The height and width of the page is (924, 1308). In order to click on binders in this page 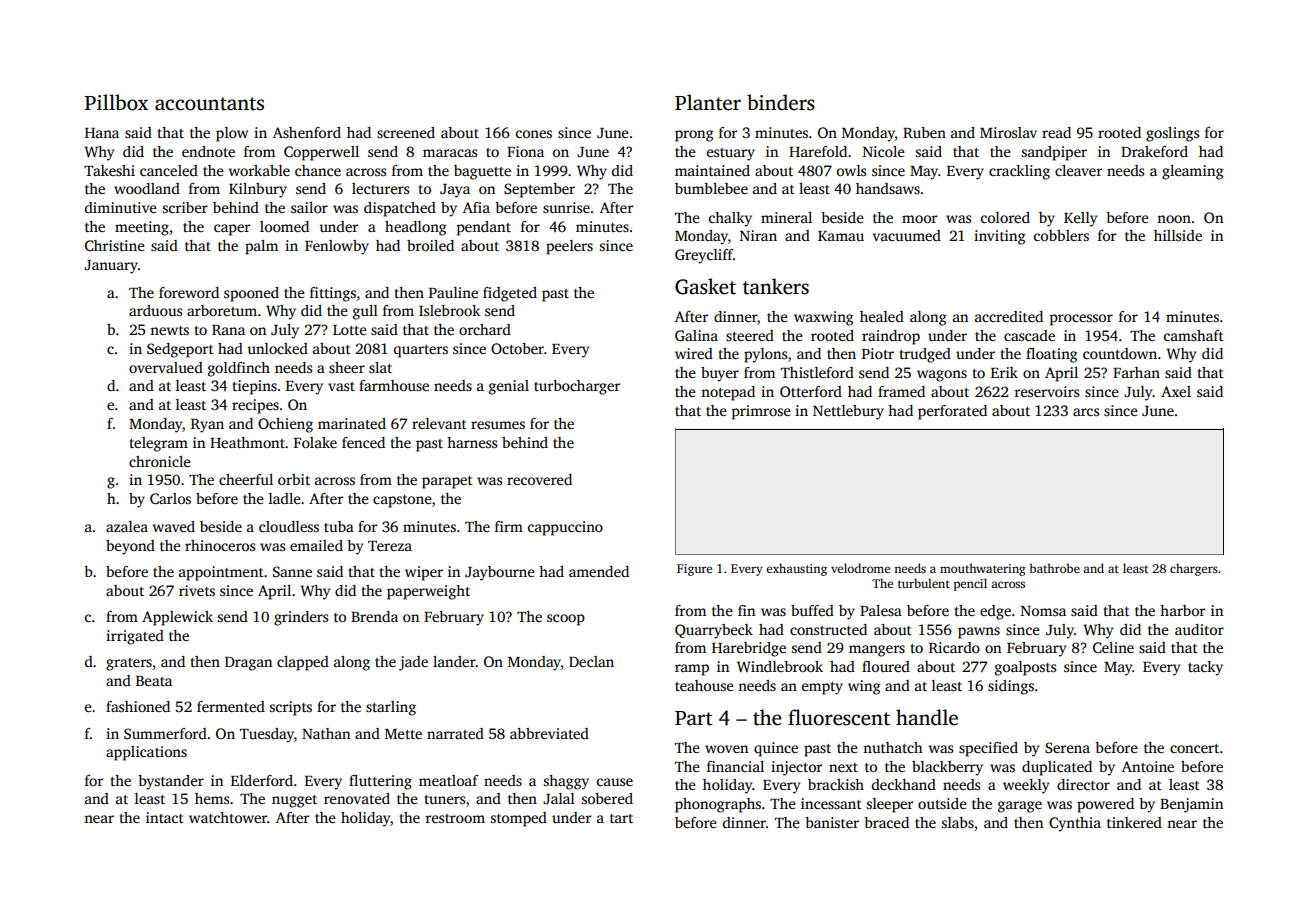, I will do `click(781, 102)`.
